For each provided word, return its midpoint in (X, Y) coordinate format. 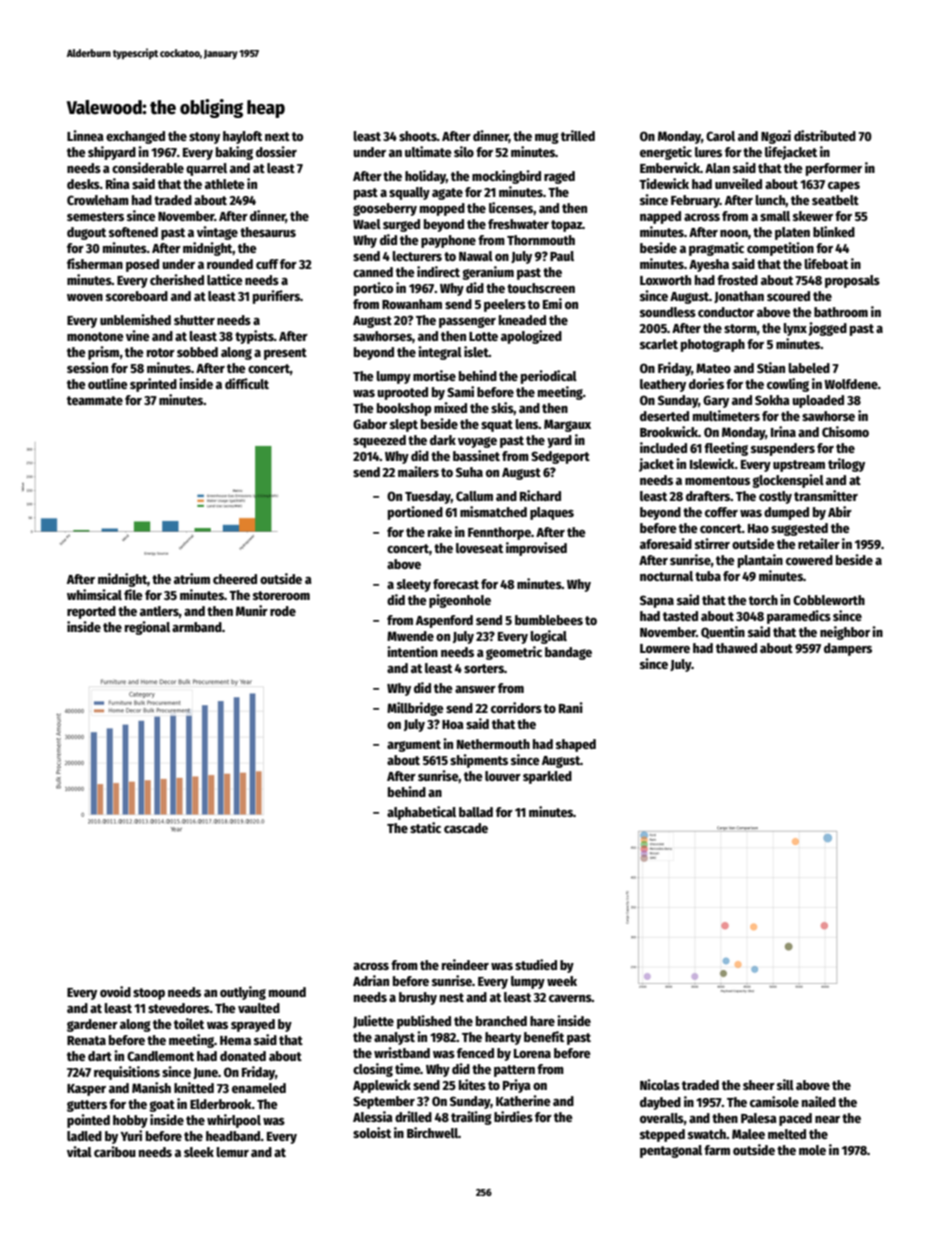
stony (204, 138)
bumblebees (549, 620)
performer (834, 169)
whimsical (94, 594)
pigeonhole (460, 601)
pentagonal (671, 1151)
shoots (418, 136)
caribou (115, 1151)
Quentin (723, 632)
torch (763, 600)
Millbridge (415, 709)
